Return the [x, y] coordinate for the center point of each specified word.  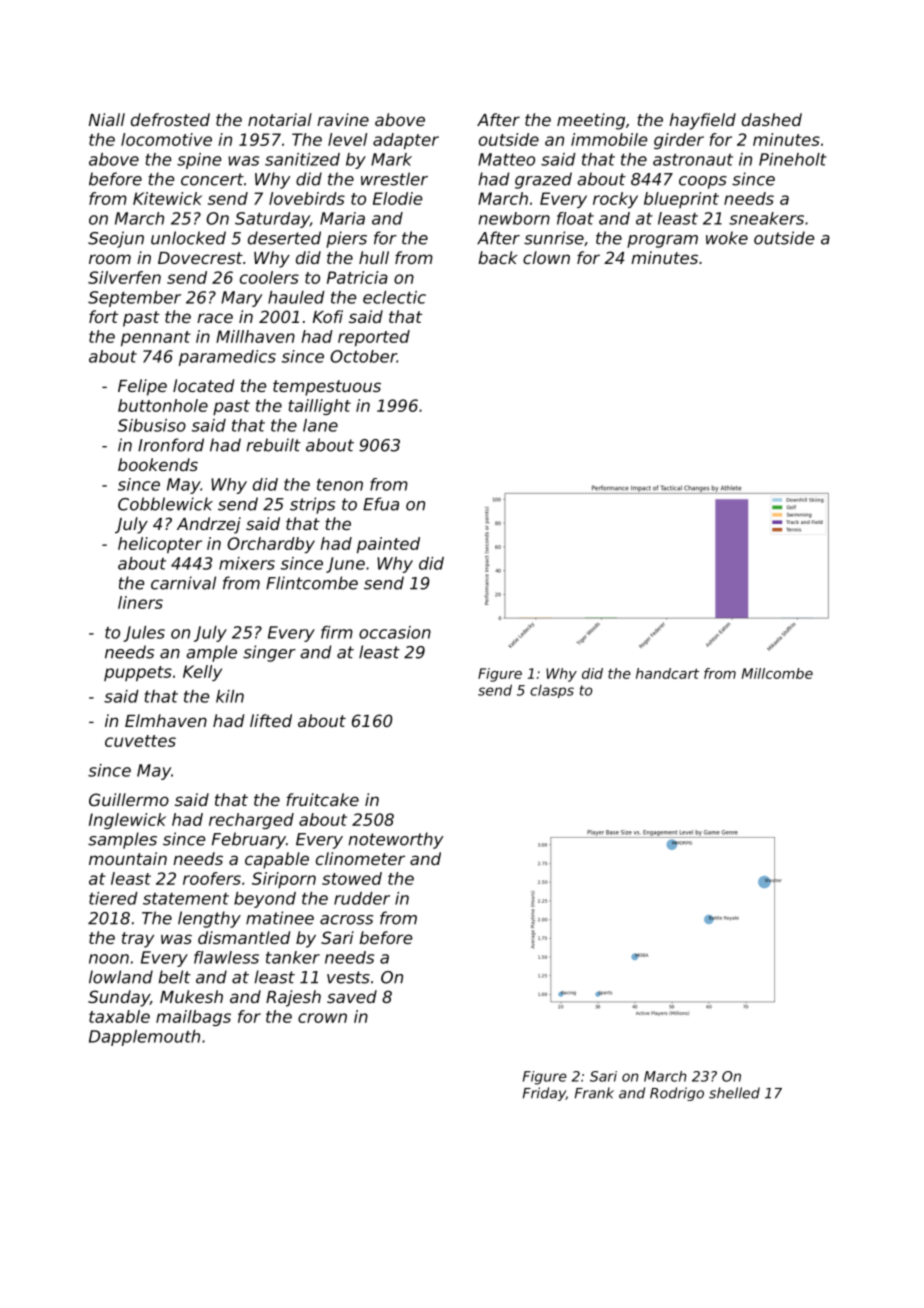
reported [374, 338]
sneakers [766, 218]
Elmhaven [166, 720]
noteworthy [396, 840]
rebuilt [273, 445]
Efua [381, 504]
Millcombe [777, 673]
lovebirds [307, 198]
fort [103, 316]
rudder [362, 898]
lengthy [209, 919]
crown [322, 1018]
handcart [667, 673]
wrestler [394, 179]
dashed [772, 119]
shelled [734, 1093]
